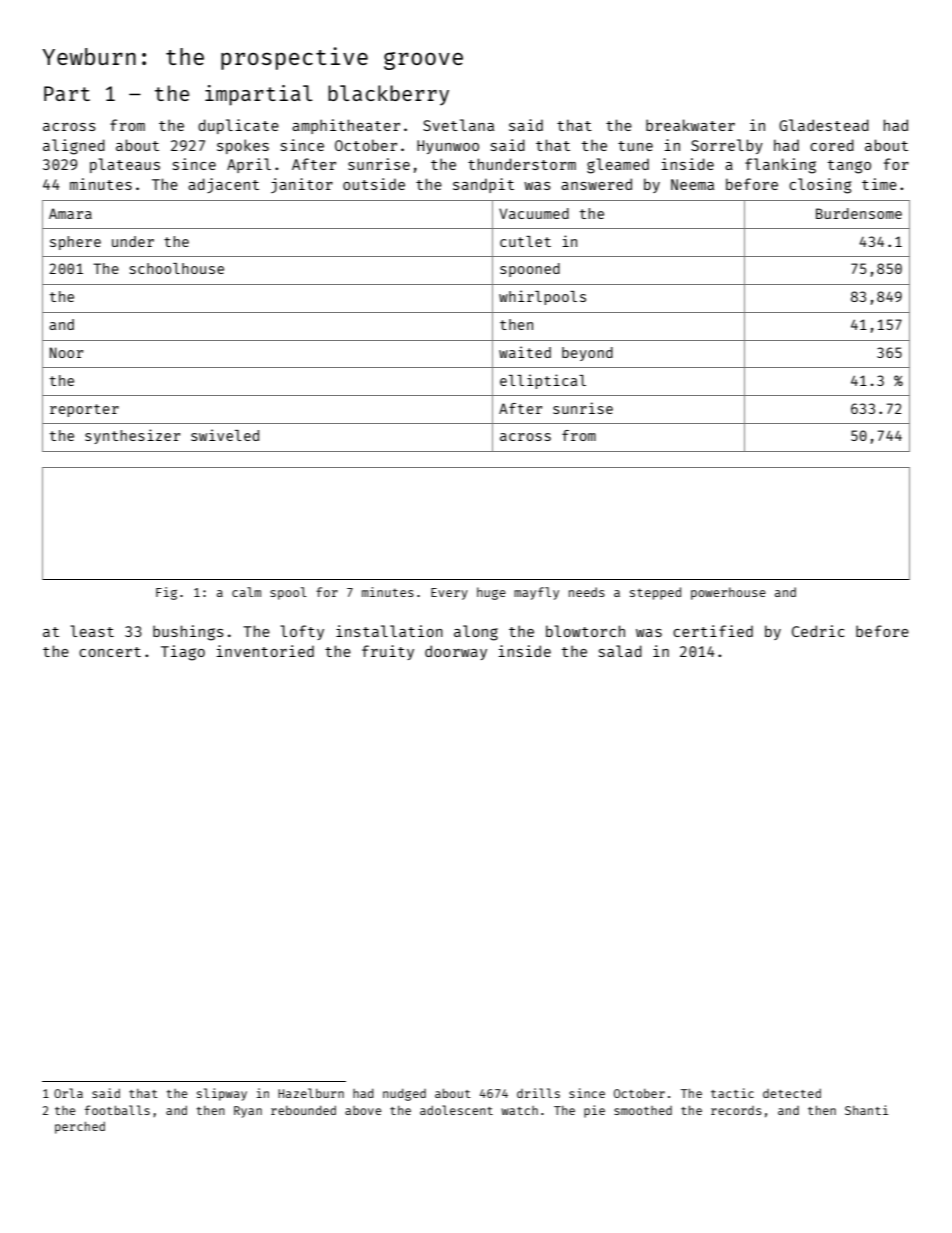 This document has width=952, height=1233. I want to click on detected, so click(792, 1093).
